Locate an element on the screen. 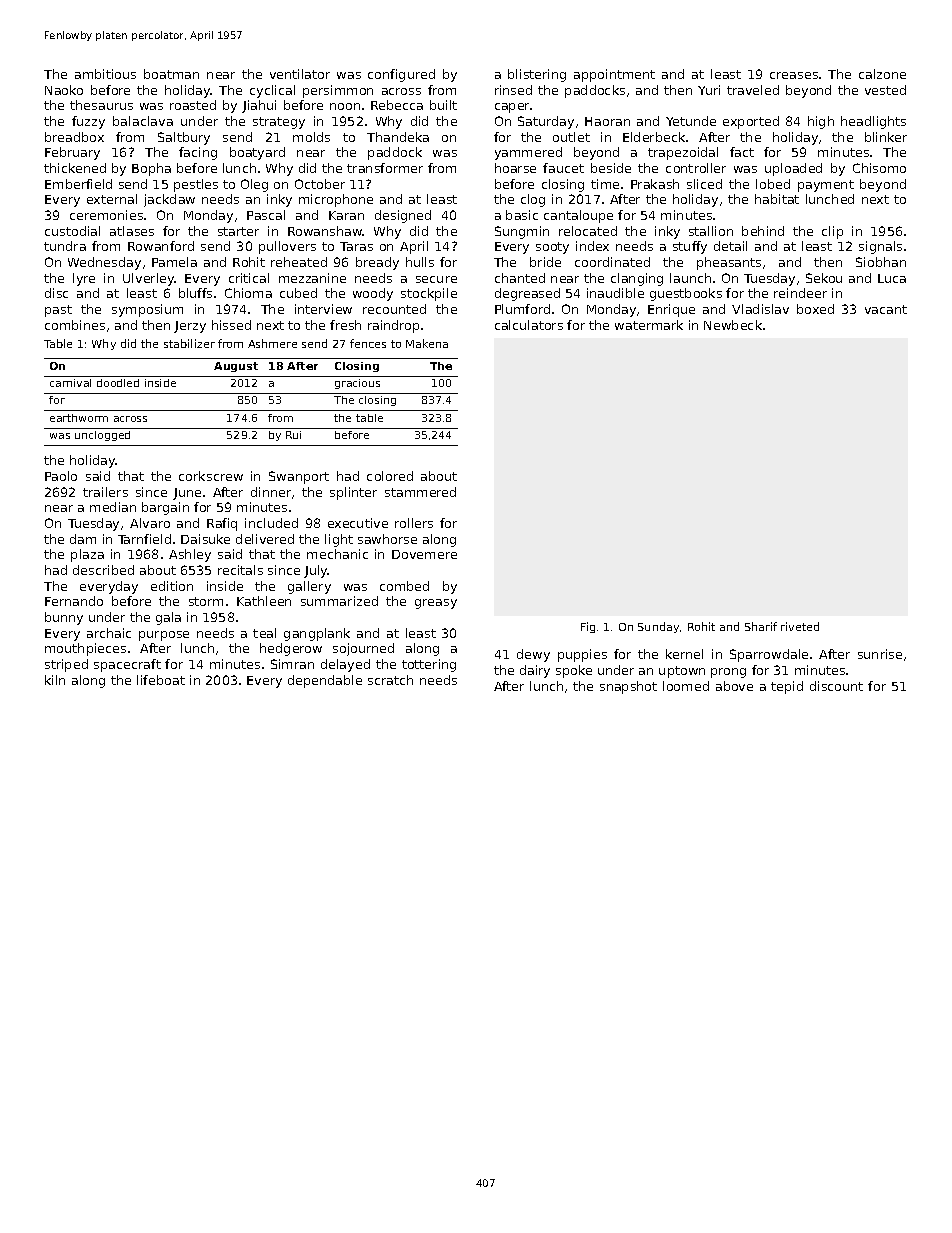 The width and height of the screenshot is (952, 1233). Sharif is located at coordinates (761, 626).
